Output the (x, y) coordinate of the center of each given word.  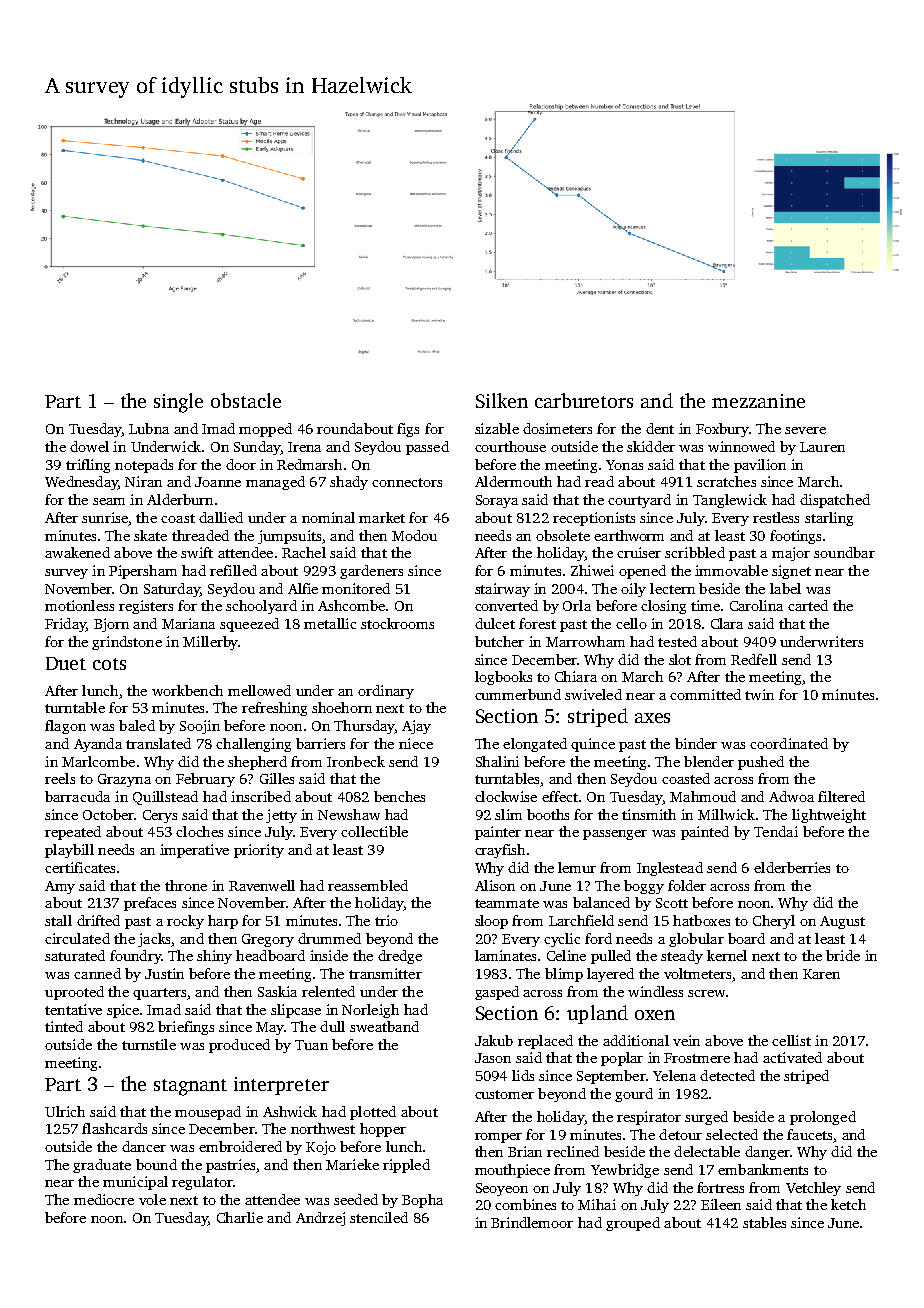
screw (706, 993)
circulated (77, 938)
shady (349, 483)
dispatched (835, 501)
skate (150, 535)
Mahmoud (703, 796)
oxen (655, 1015)
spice (123, 1011)
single (178, 403)
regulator (202, 1183)
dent (660, 428)
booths (548, 814)
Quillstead (165, 798)
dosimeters (557, 428)
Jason (493, 1058)
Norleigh (370, 1011)
